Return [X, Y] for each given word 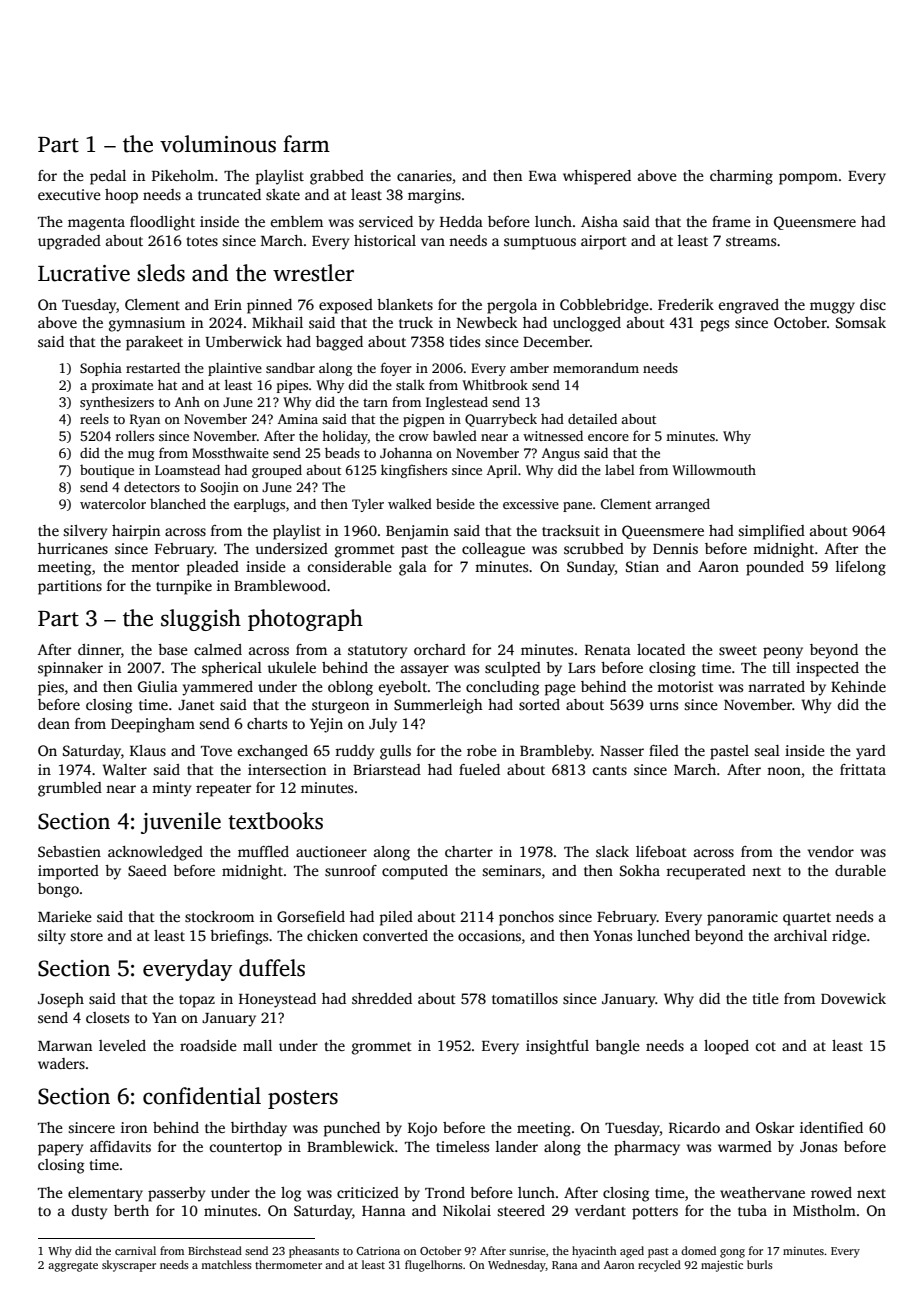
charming [741, 177]
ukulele [291, 667]
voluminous [218, 144]
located [661, 649]
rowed [831, 1192]
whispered [597, 177]
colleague [493, 550]
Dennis [675, 548]
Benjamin [417, 532]
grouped [277, 471]
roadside [208, 1045]
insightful [557, 1047]
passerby [176, 1194]
